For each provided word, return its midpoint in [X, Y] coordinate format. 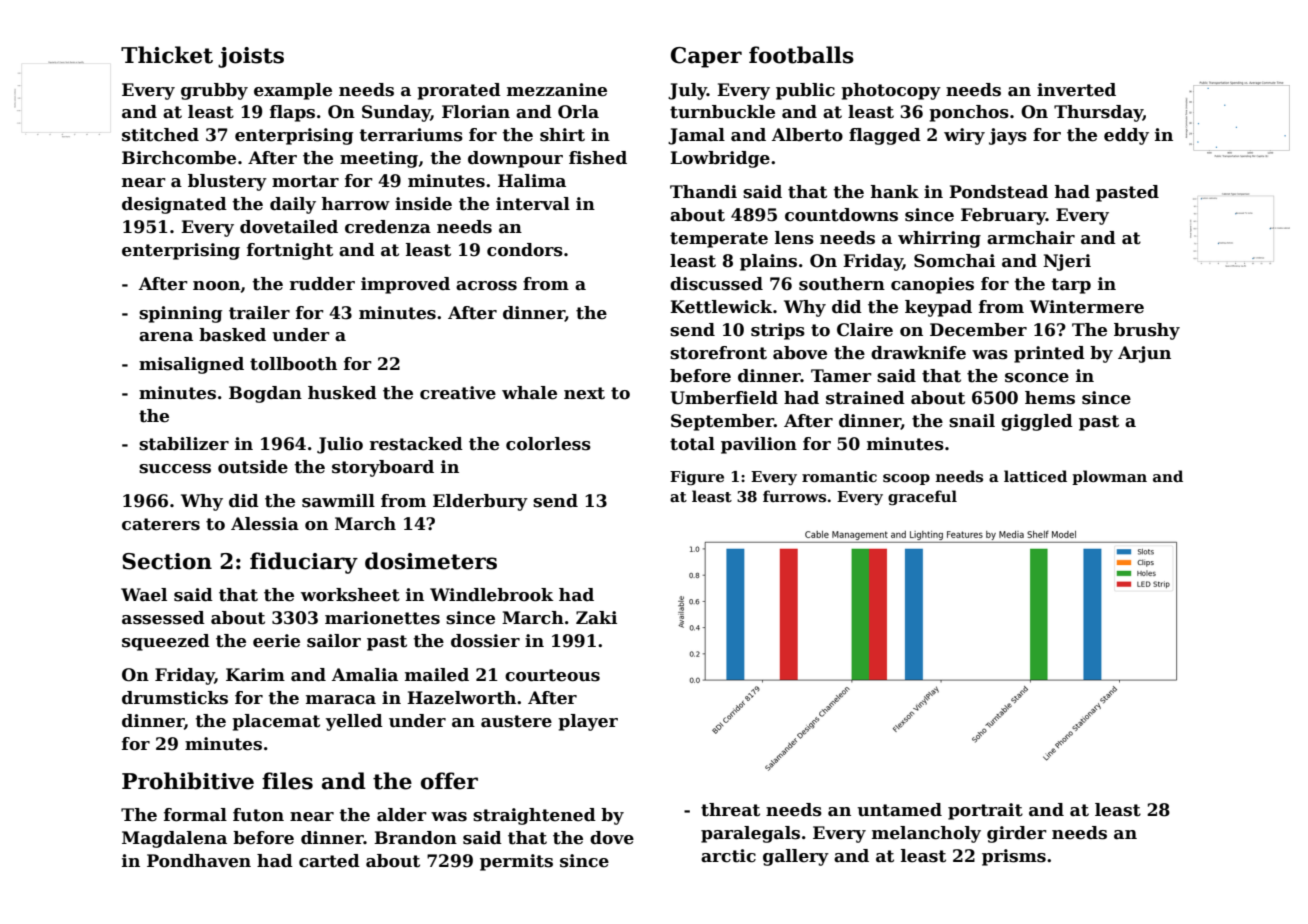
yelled [354, 722]
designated [174, 205]
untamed [899, 810]
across [486, 286]
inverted [1076, 90]
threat [730, 810]
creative [458, 393]
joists [251, 57]
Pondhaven [199, 861]
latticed [1035, 476]
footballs [801, 55]
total [692, 444]
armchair [1031, 238]
